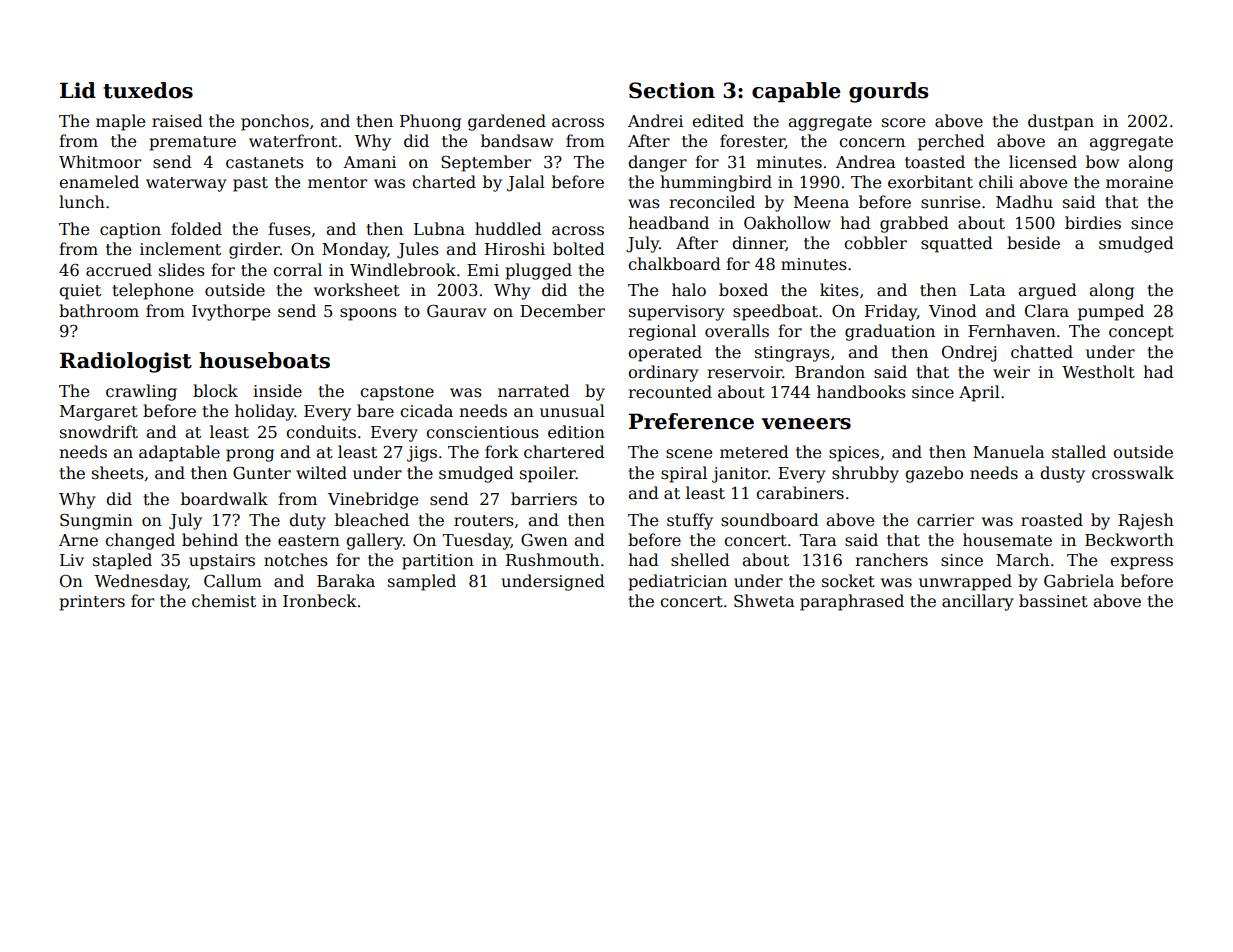 This screenshot has width=1233, height=952. I want to click on snowdrift, so click(99, 432).
